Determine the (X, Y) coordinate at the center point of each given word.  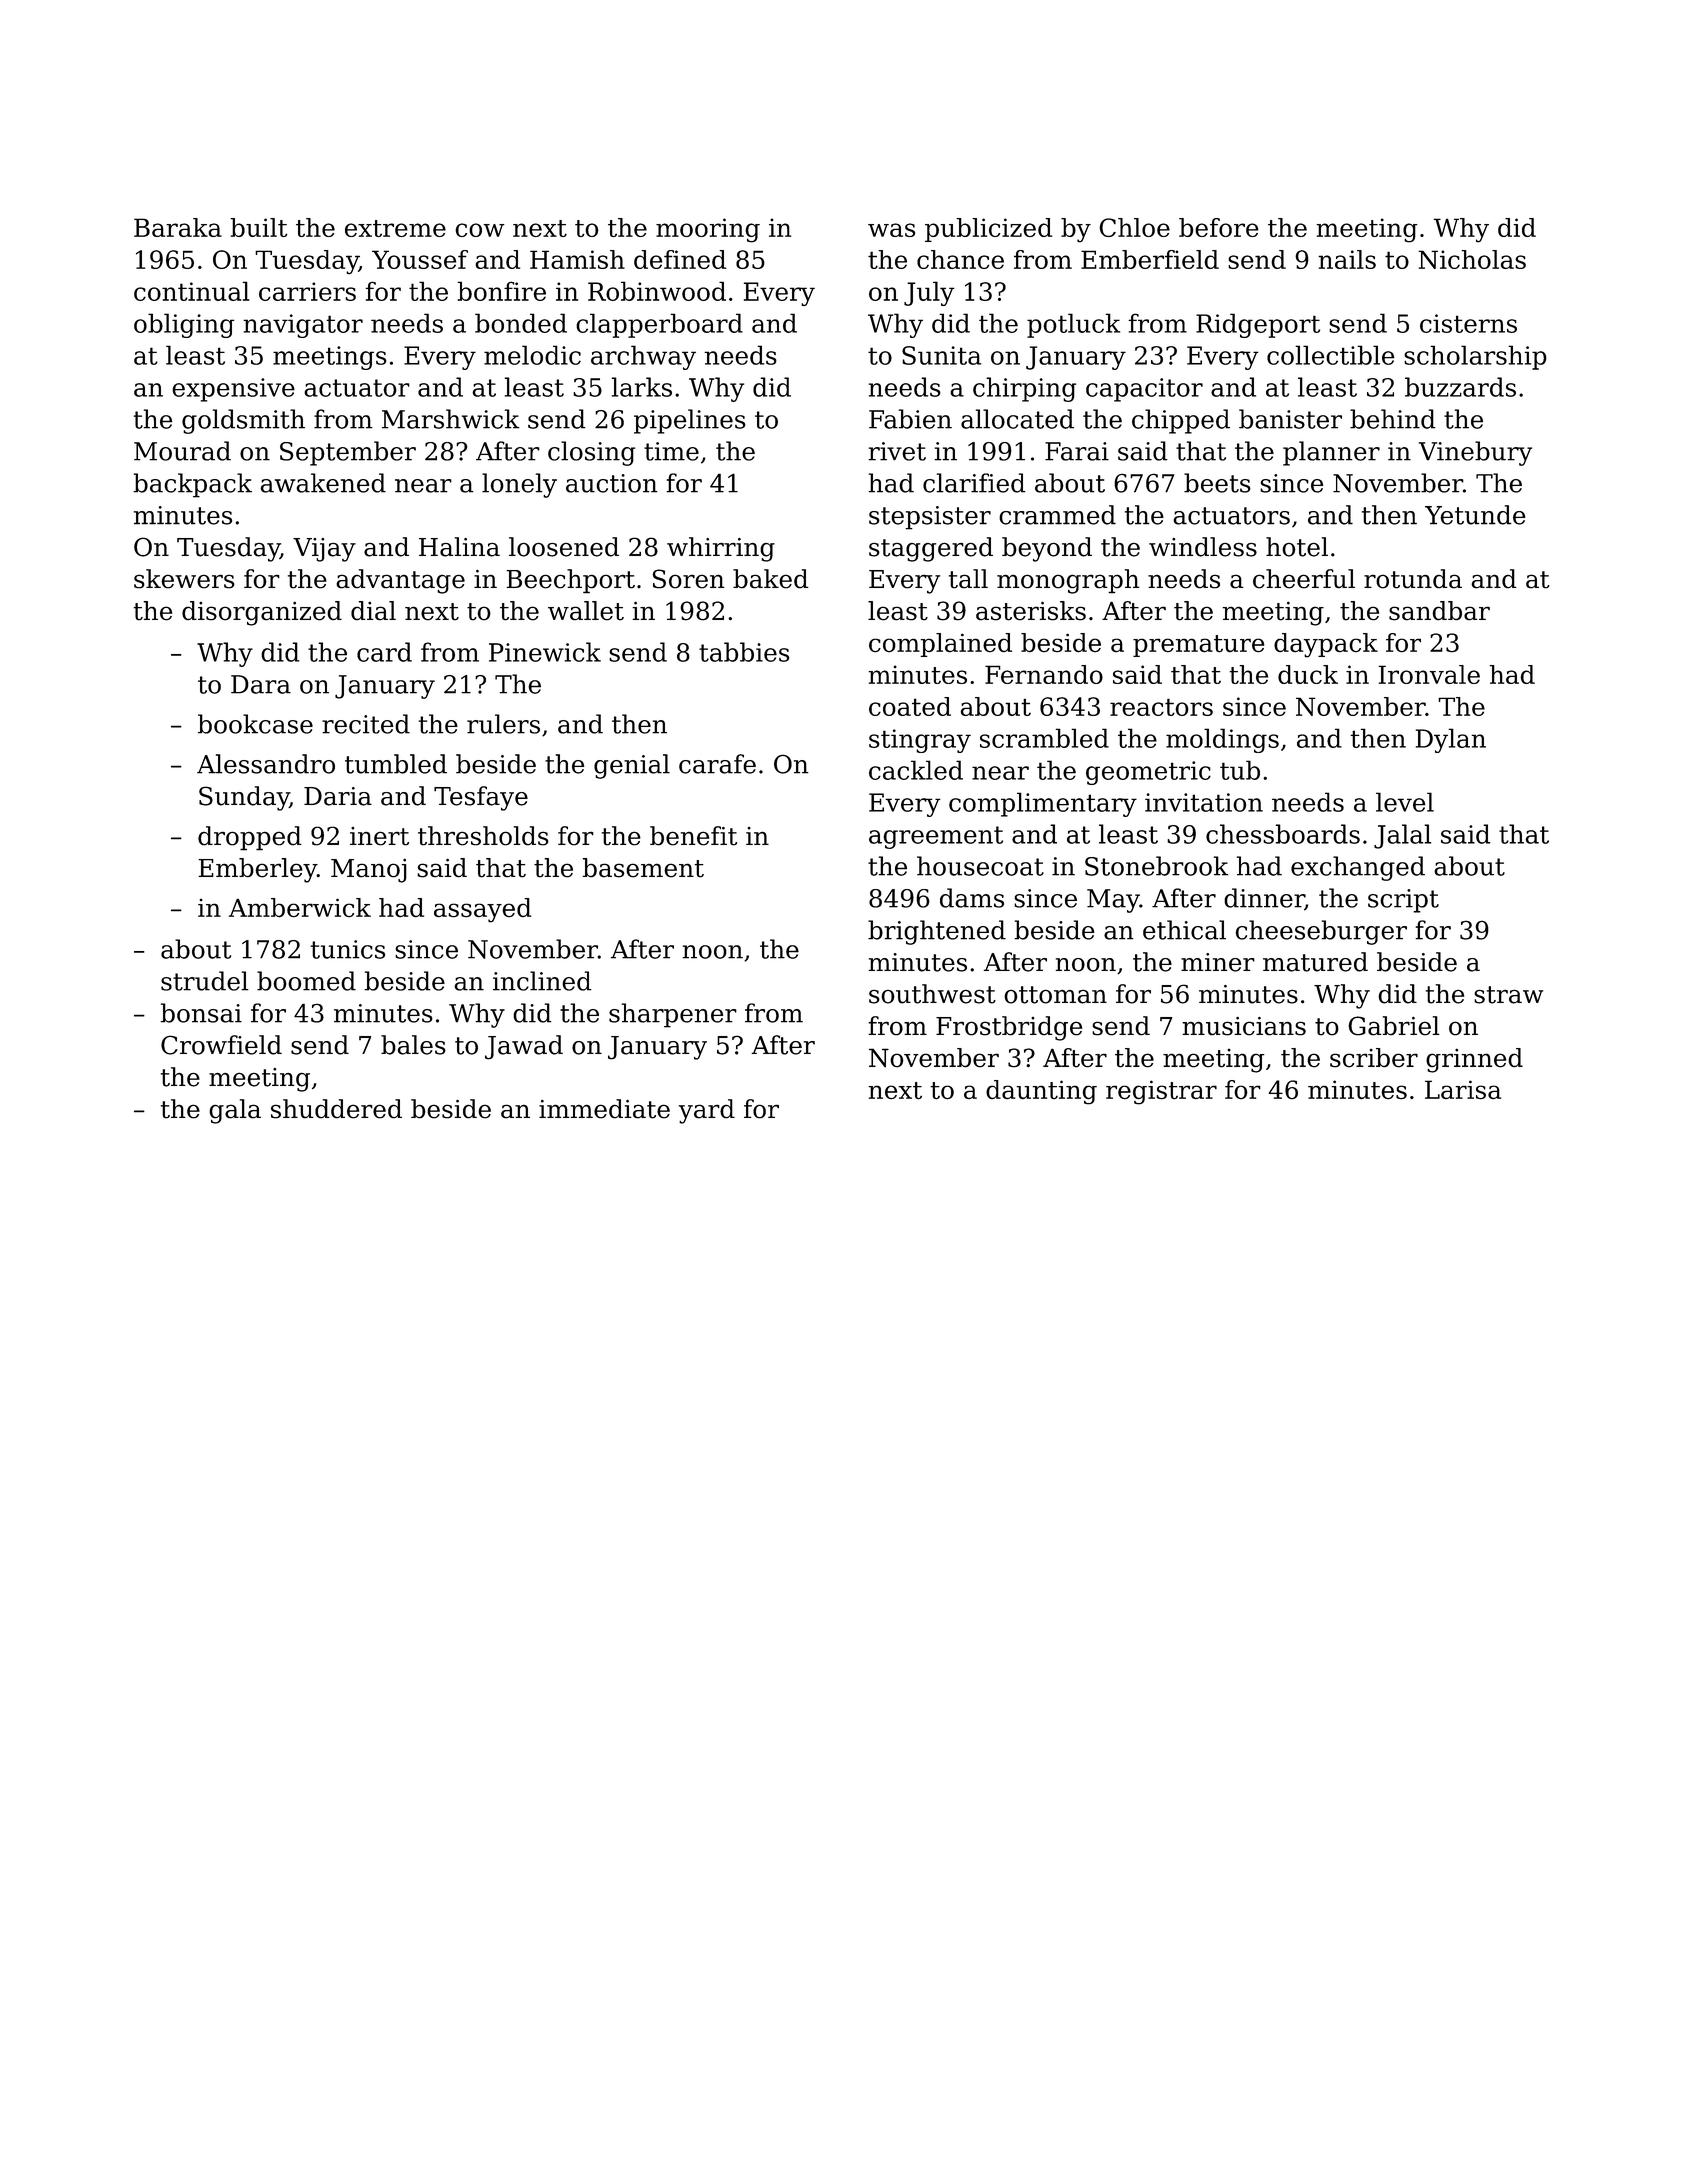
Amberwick (300, 908)
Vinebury (1475, 453)
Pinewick (545, 652)
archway (643, 357)
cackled (916, 770)
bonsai (201, 1013)
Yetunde (1475, 515)
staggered (931, 549)
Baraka (178, 227)
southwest (932, 994)
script (1403, 901)
